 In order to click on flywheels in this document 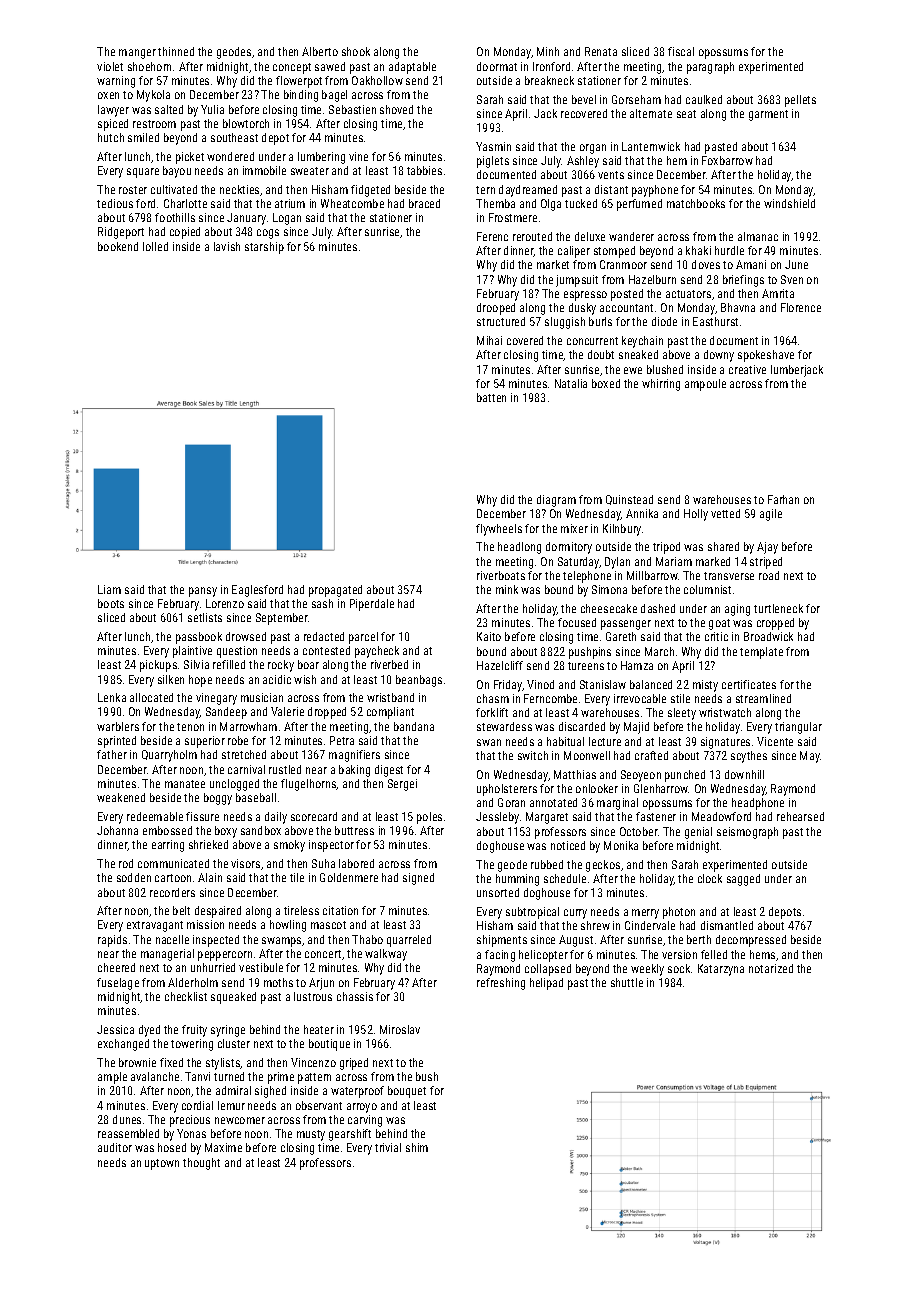, I will do `click(499, 530)`.
